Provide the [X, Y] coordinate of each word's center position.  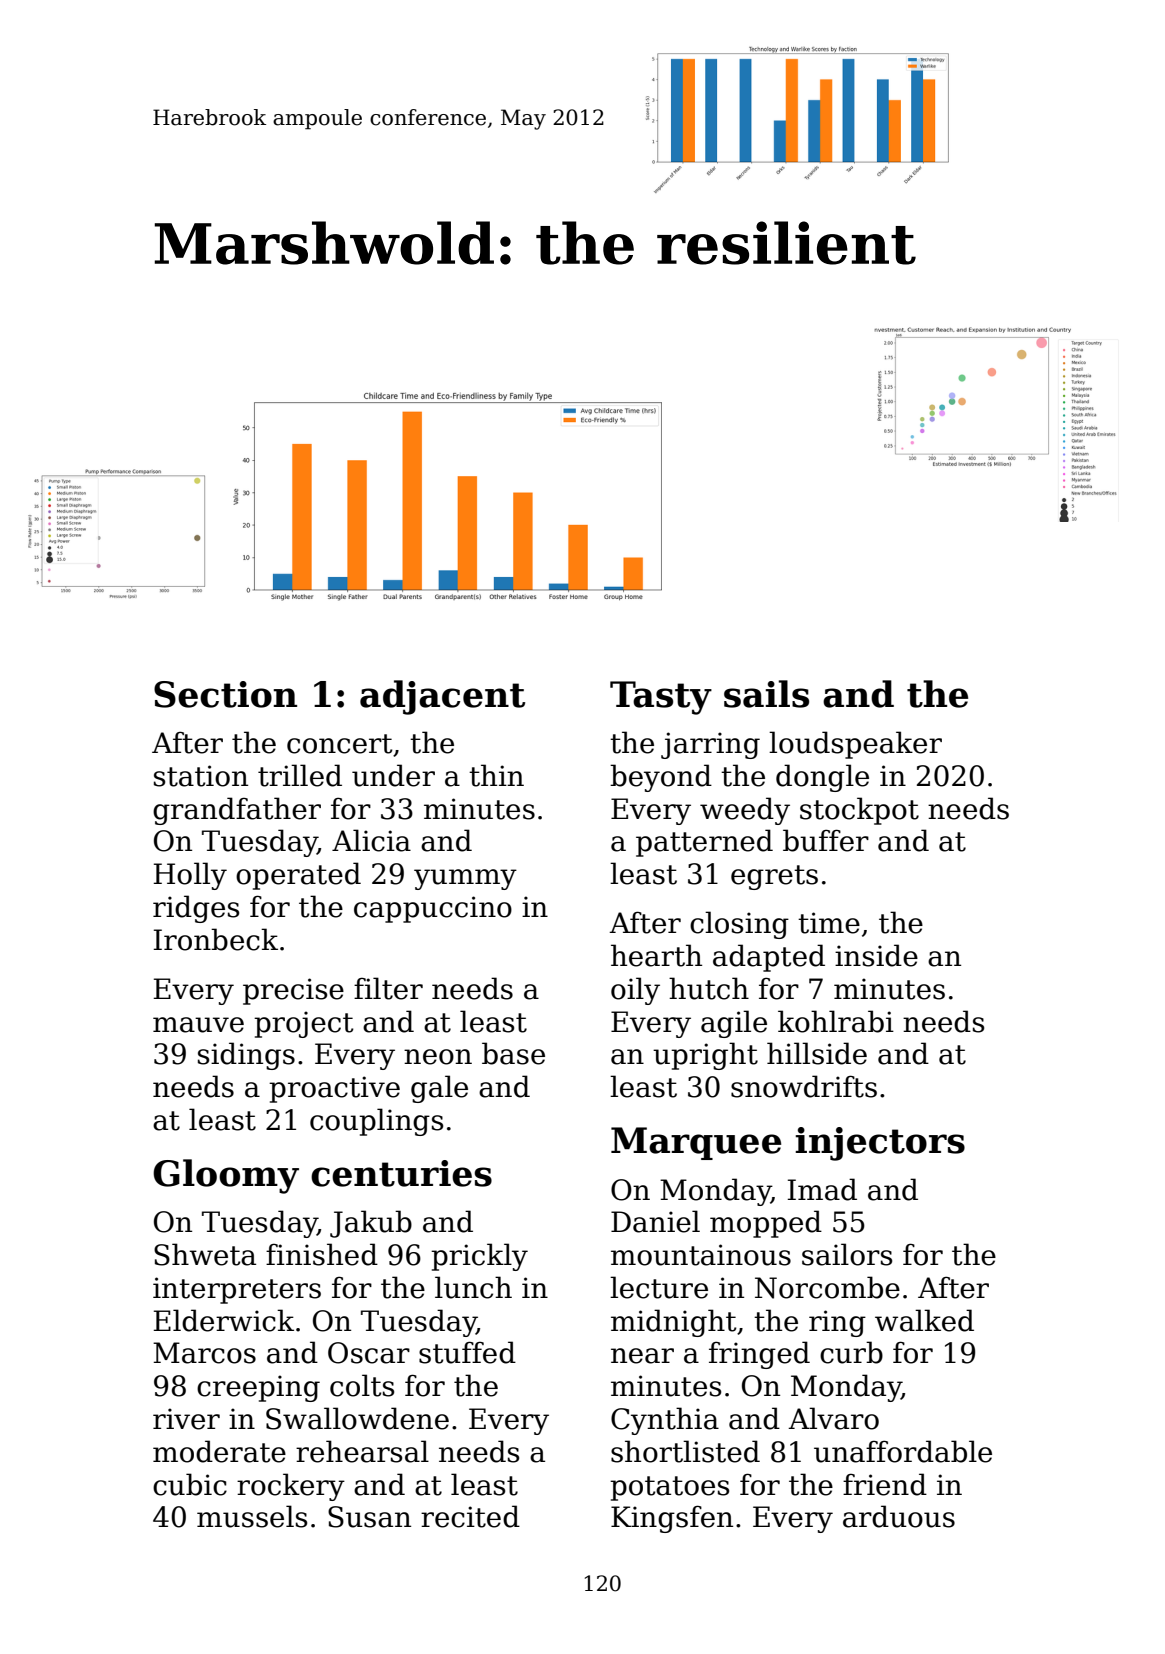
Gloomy [226, 1176]
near [642, 1356]
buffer [826, 840]
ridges [196, 909]
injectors [880, 1144]
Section [225, 694]
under [393, 775]
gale [439, 1089]
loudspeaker [855, 745]
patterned [704, 843]
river [186, 1419]
